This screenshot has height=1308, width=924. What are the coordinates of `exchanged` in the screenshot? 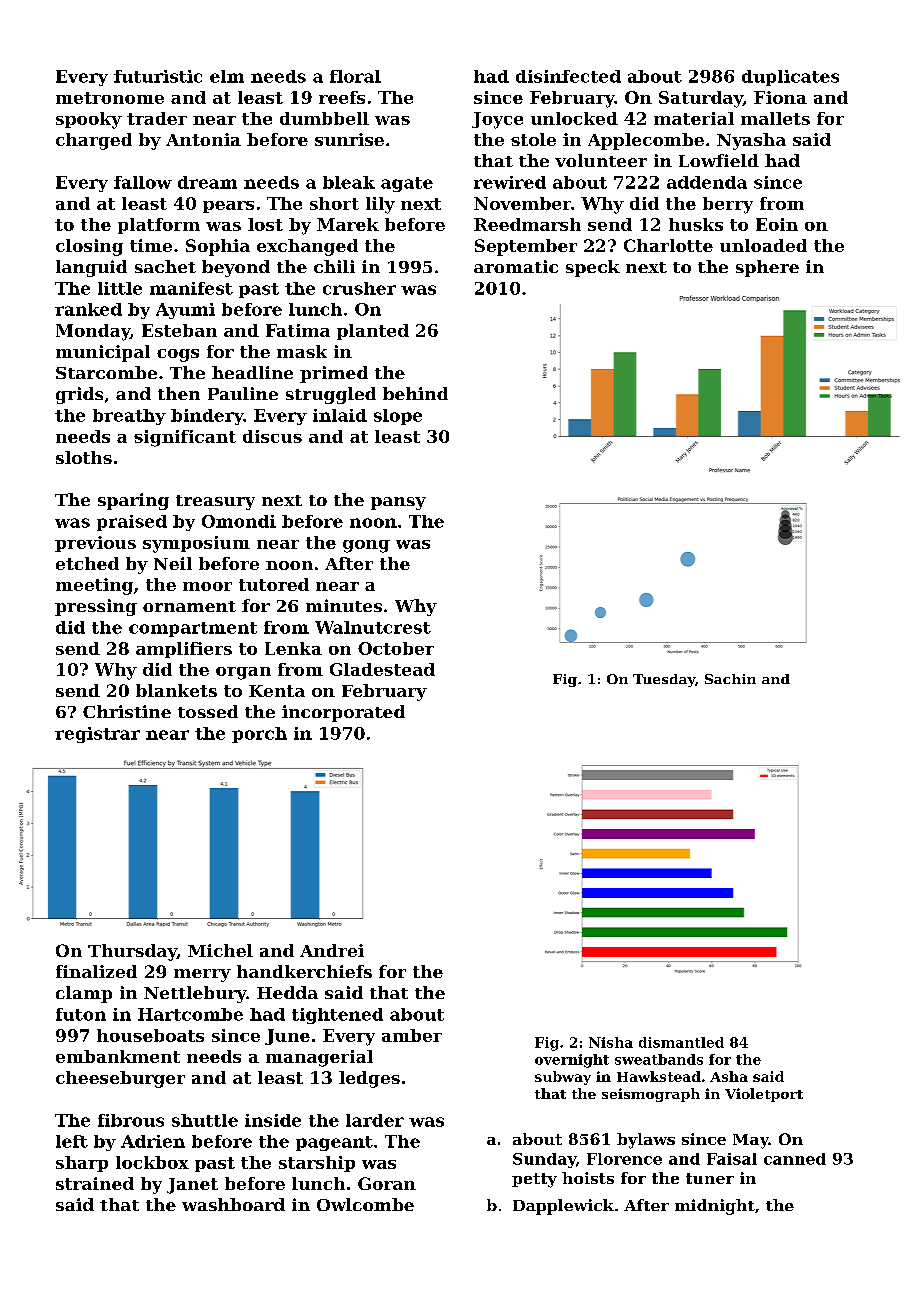 It's located at (307, 247).
